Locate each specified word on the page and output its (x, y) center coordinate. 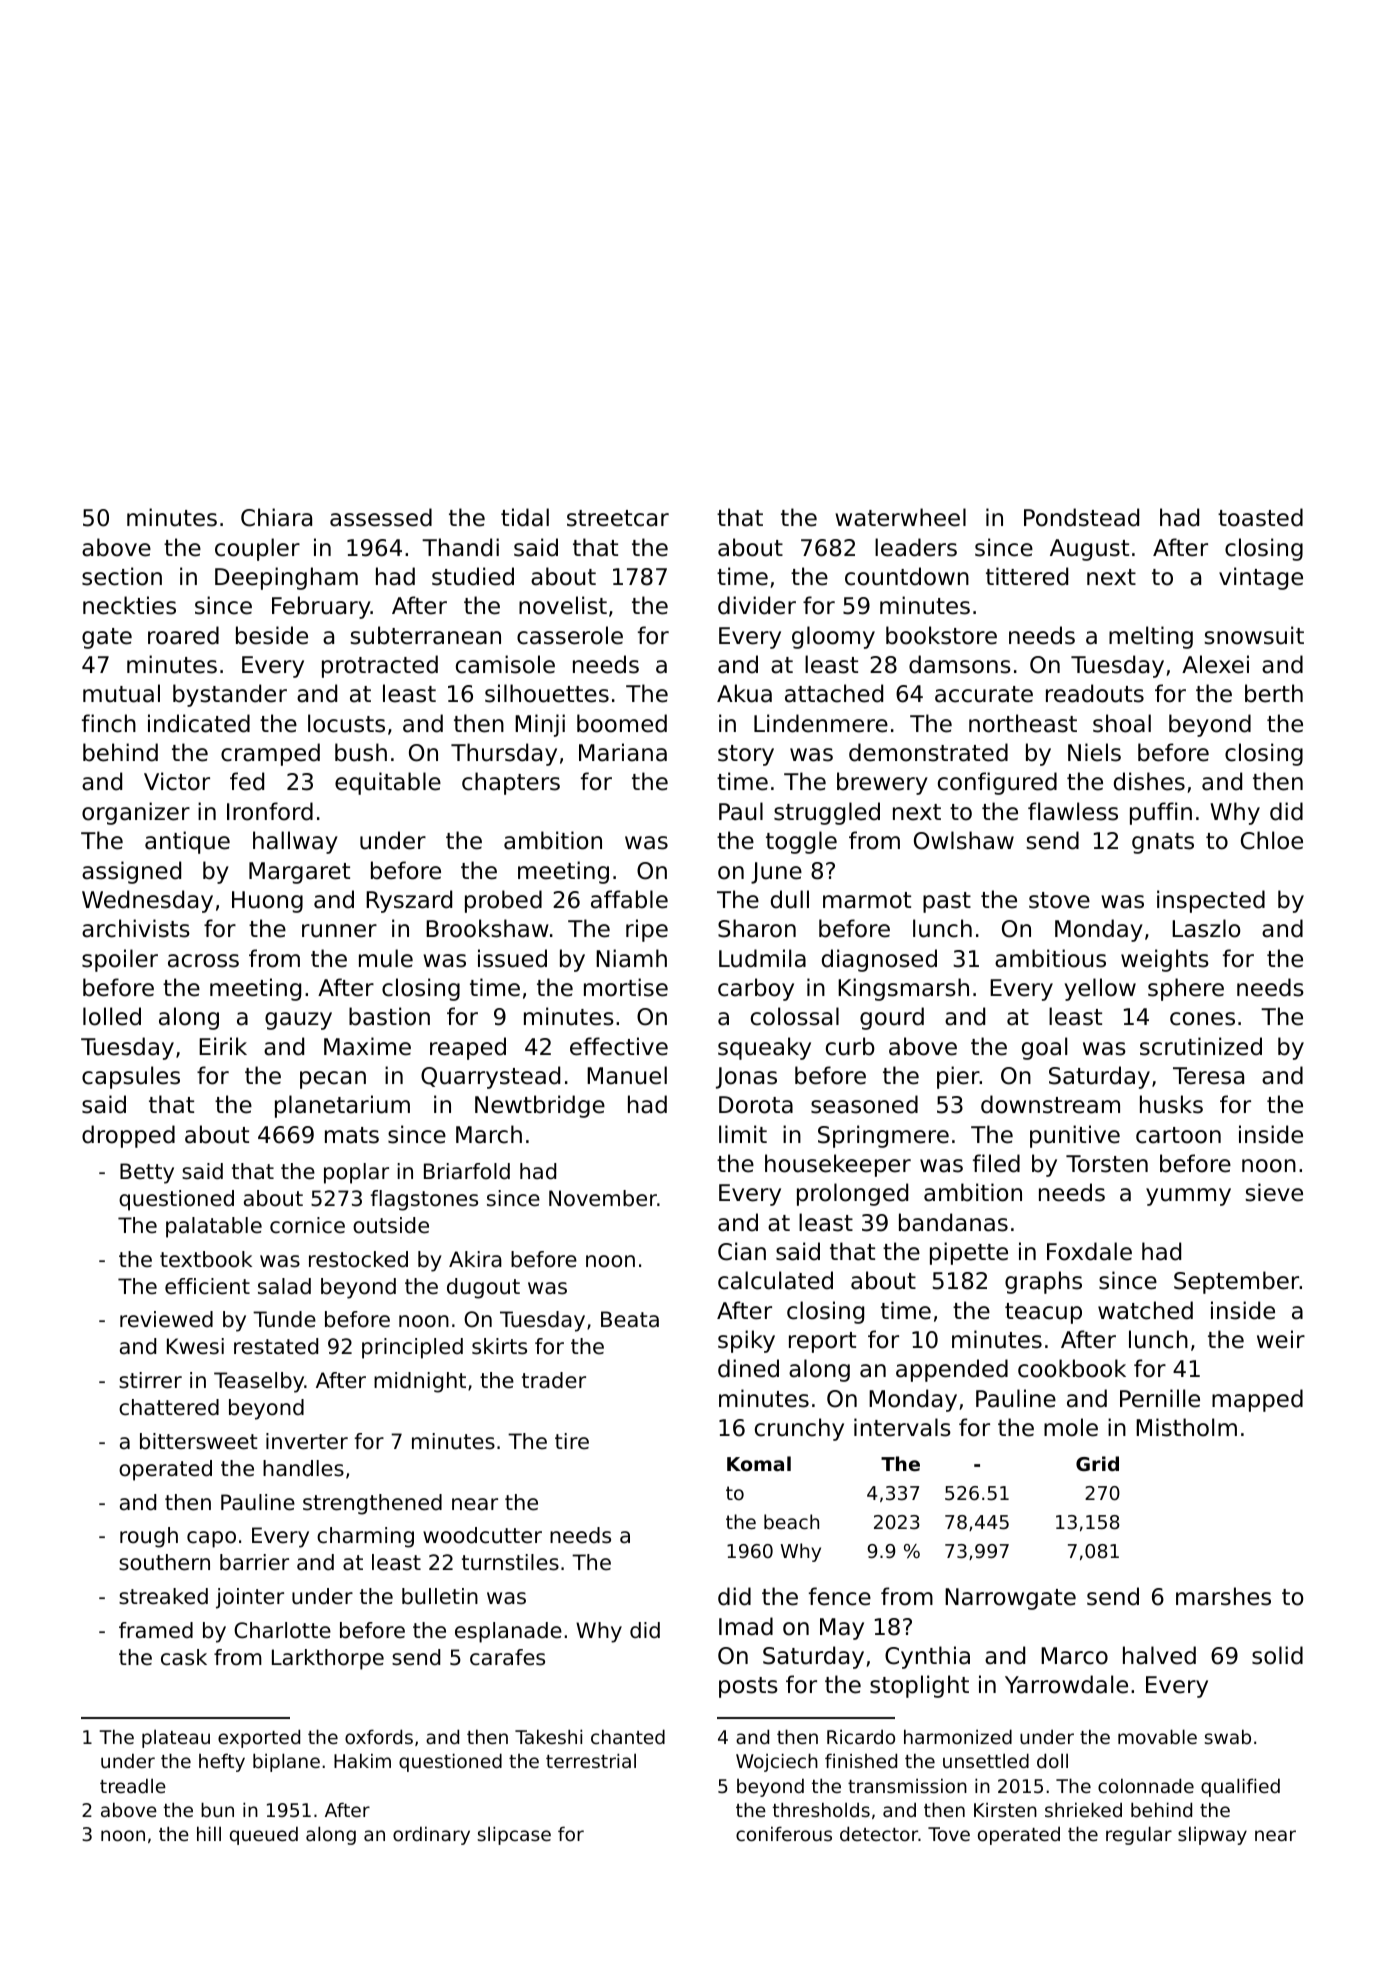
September (1237, 1282)
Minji (540, 725)
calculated (775, 1280)
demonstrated (928, 752)
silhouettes (547, 693)
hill (209, 1833)
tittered (1027, 576)
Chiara (276, 517)
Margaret (299, 873)
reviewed (166, 1319)
